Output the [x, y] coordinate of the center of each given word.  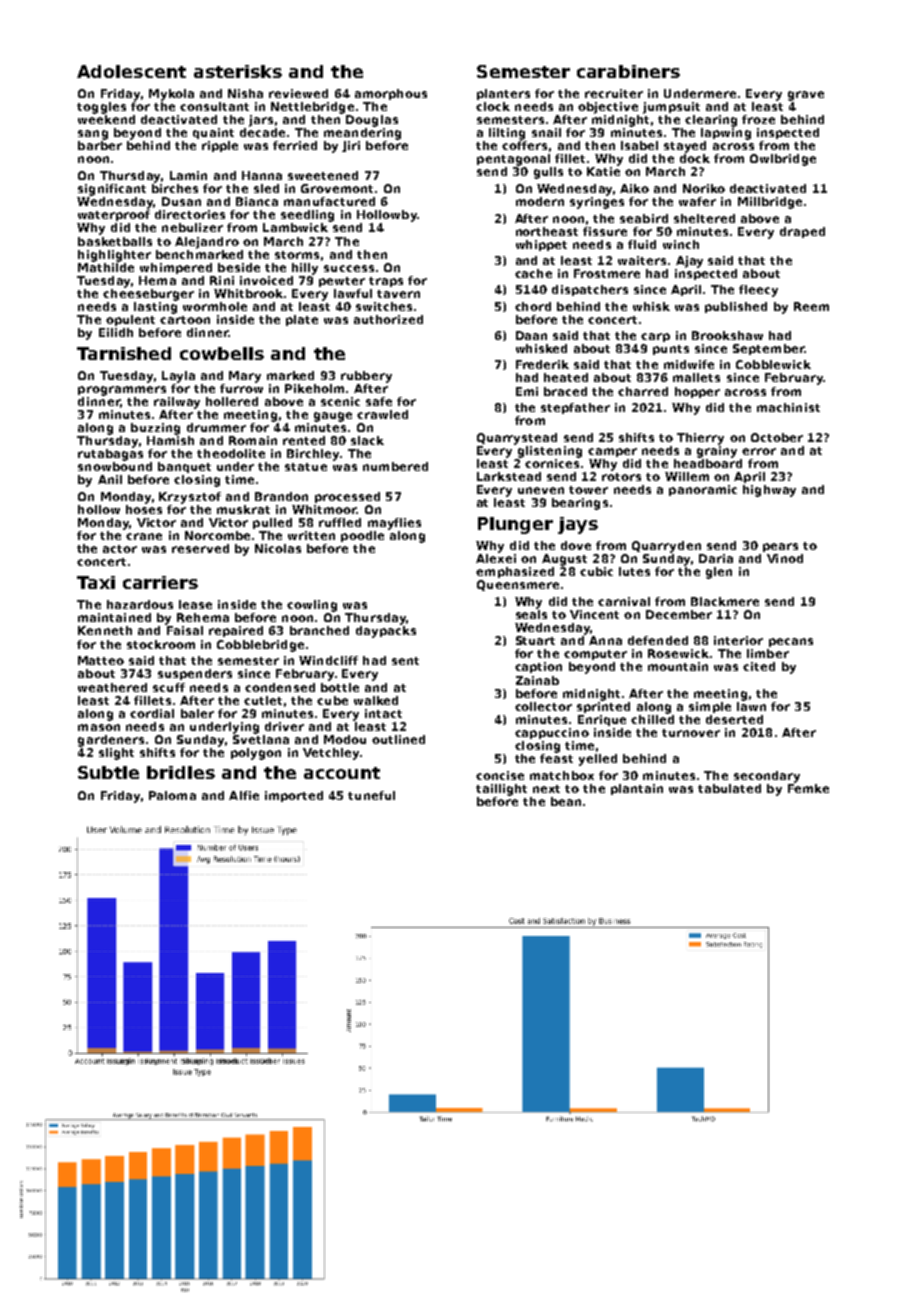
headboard [708, 463]
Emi [527, 391]
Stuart [535, 640]
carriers [160, 582]
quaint [213, 133]
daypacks [386, 632]
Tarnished [124, 353]
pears [780, 547]
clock [493, 106]
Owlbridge [783, 160]
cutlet [263, 700]
